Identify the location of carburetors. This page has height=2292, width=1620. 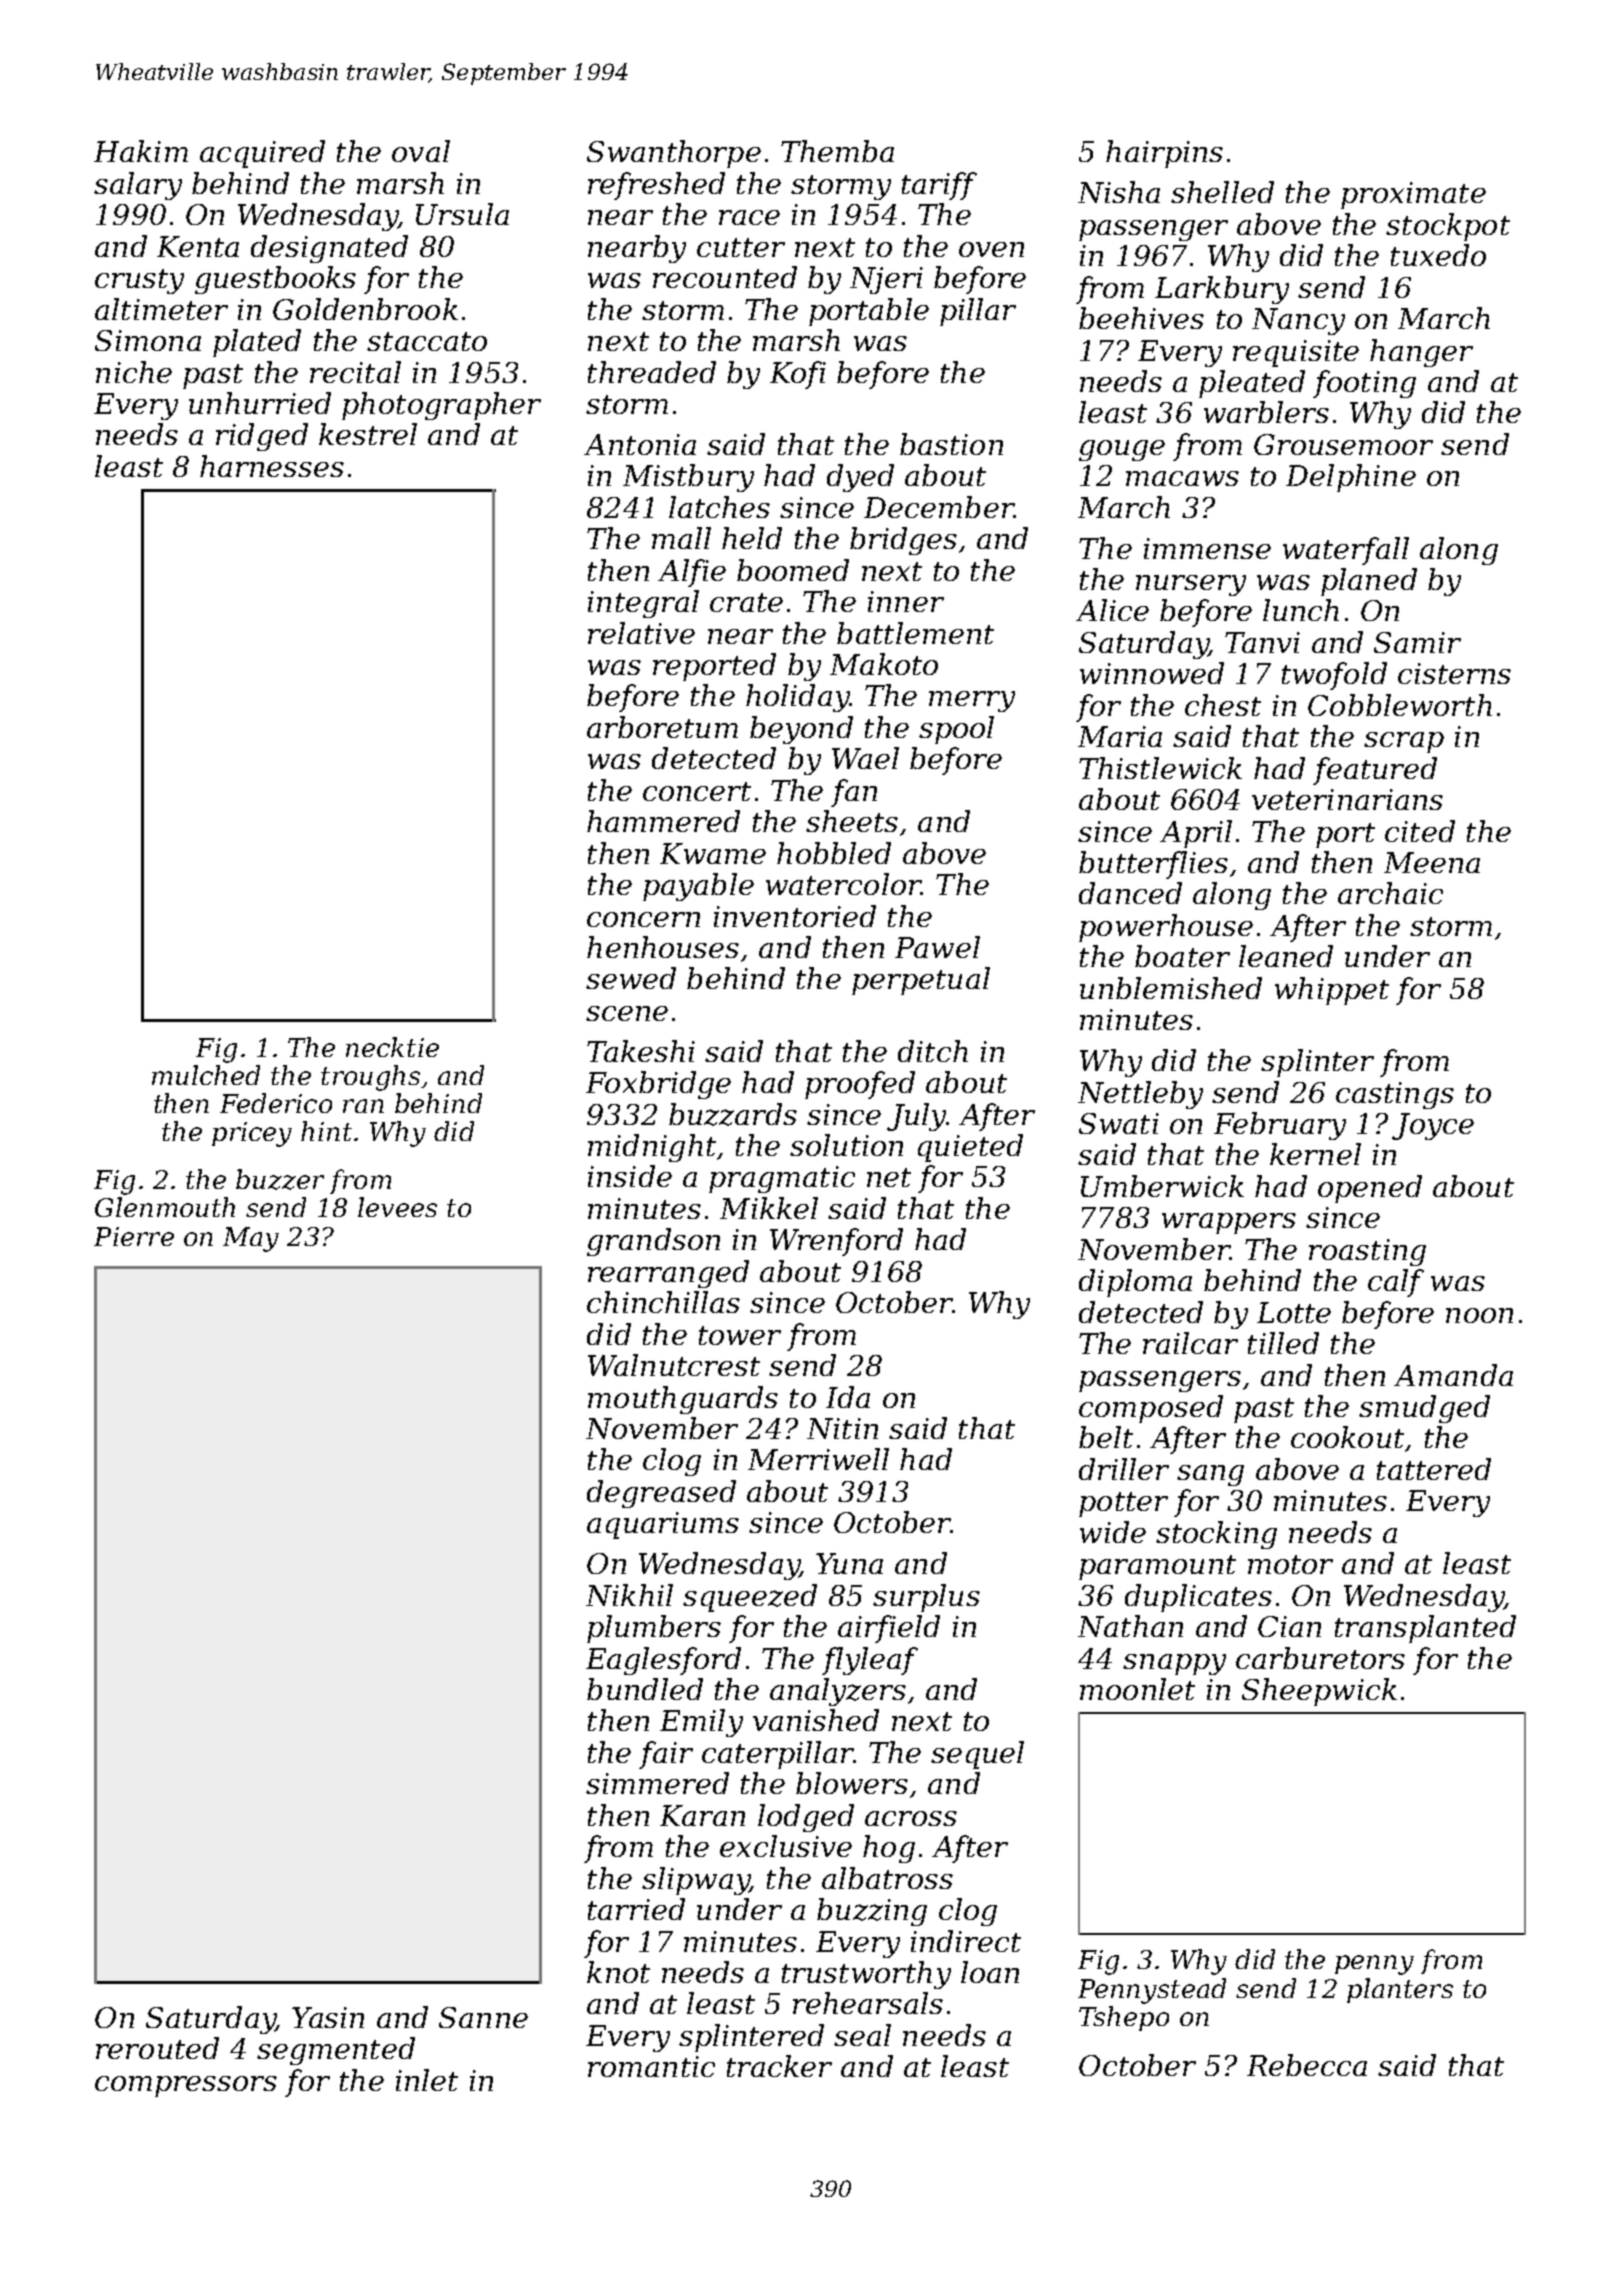
(1320, 1658).
